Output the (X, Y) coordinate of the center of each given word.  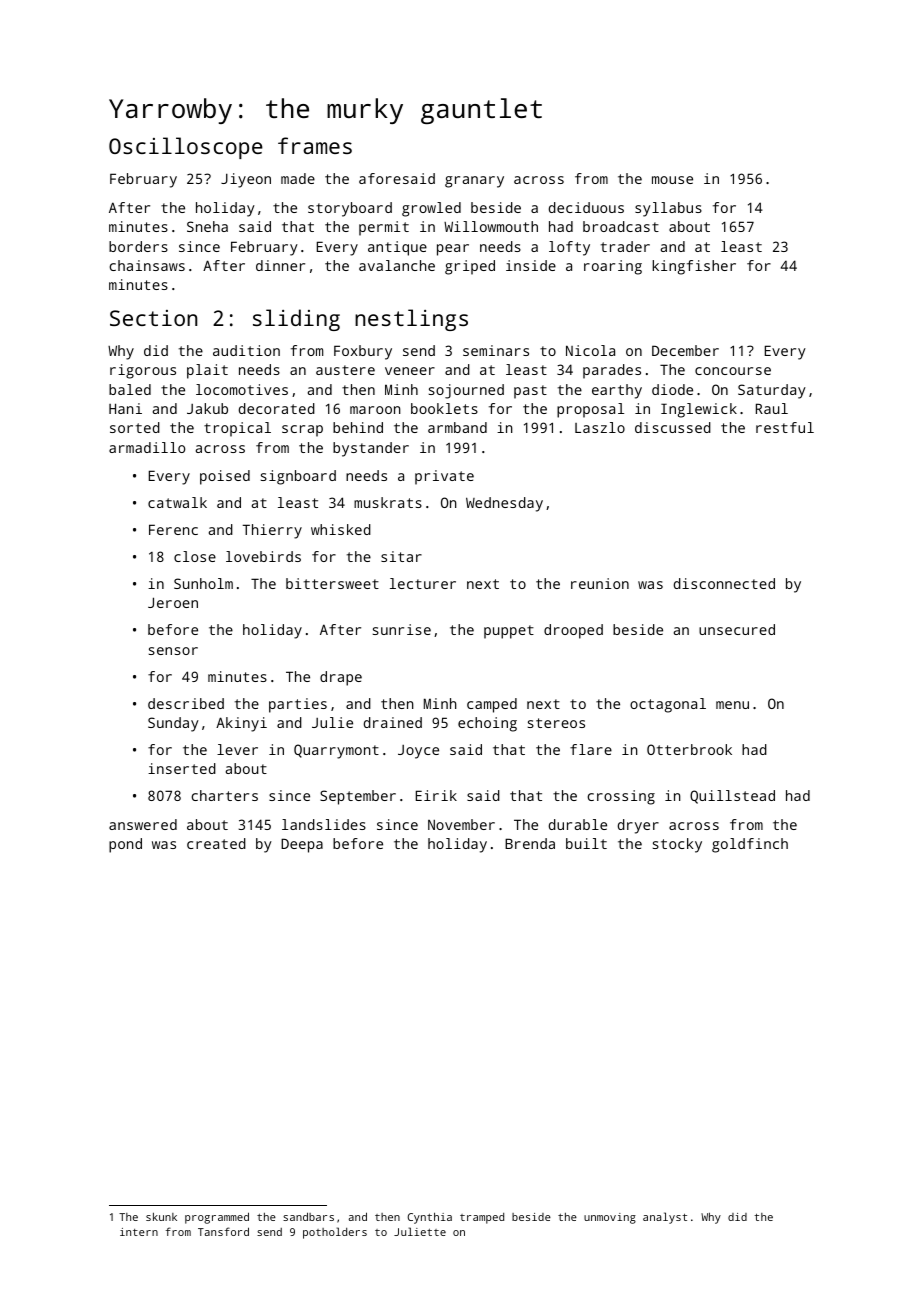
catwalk (177, 502)
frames (315, 145)
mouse (672, 180)
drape (341, 678)
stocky (677, 845)
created (216, 843)
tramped (482, 1218)
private (444, 477)
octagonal (668, 705)
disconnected (724, 583)
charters (225, 795)
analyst (665, 1218)
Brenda (530, 843)
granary (474, 182)
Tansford (223, 1231)
